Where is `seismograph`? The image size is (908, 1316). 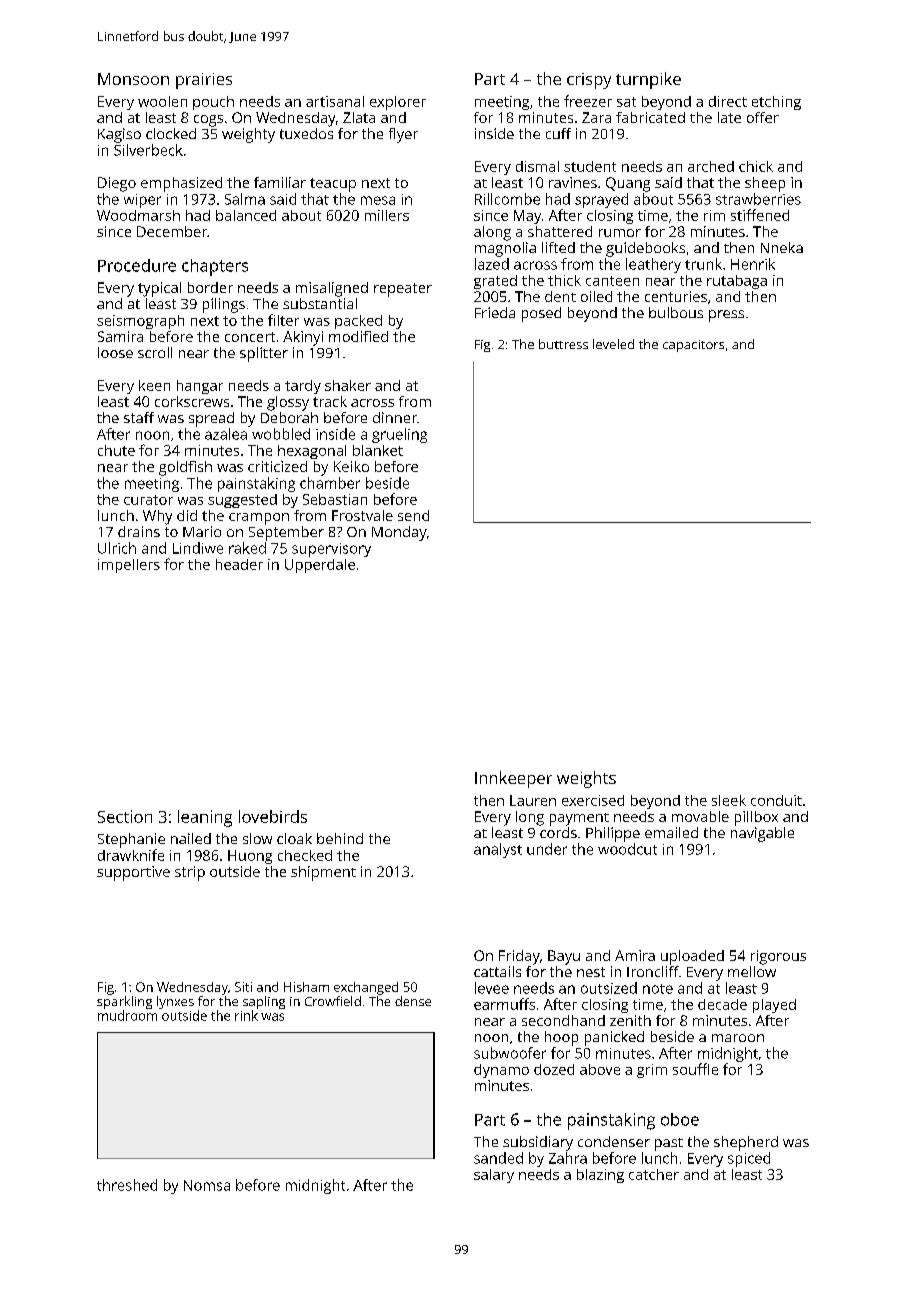 seismograph is located at coordinates (140, 322).
